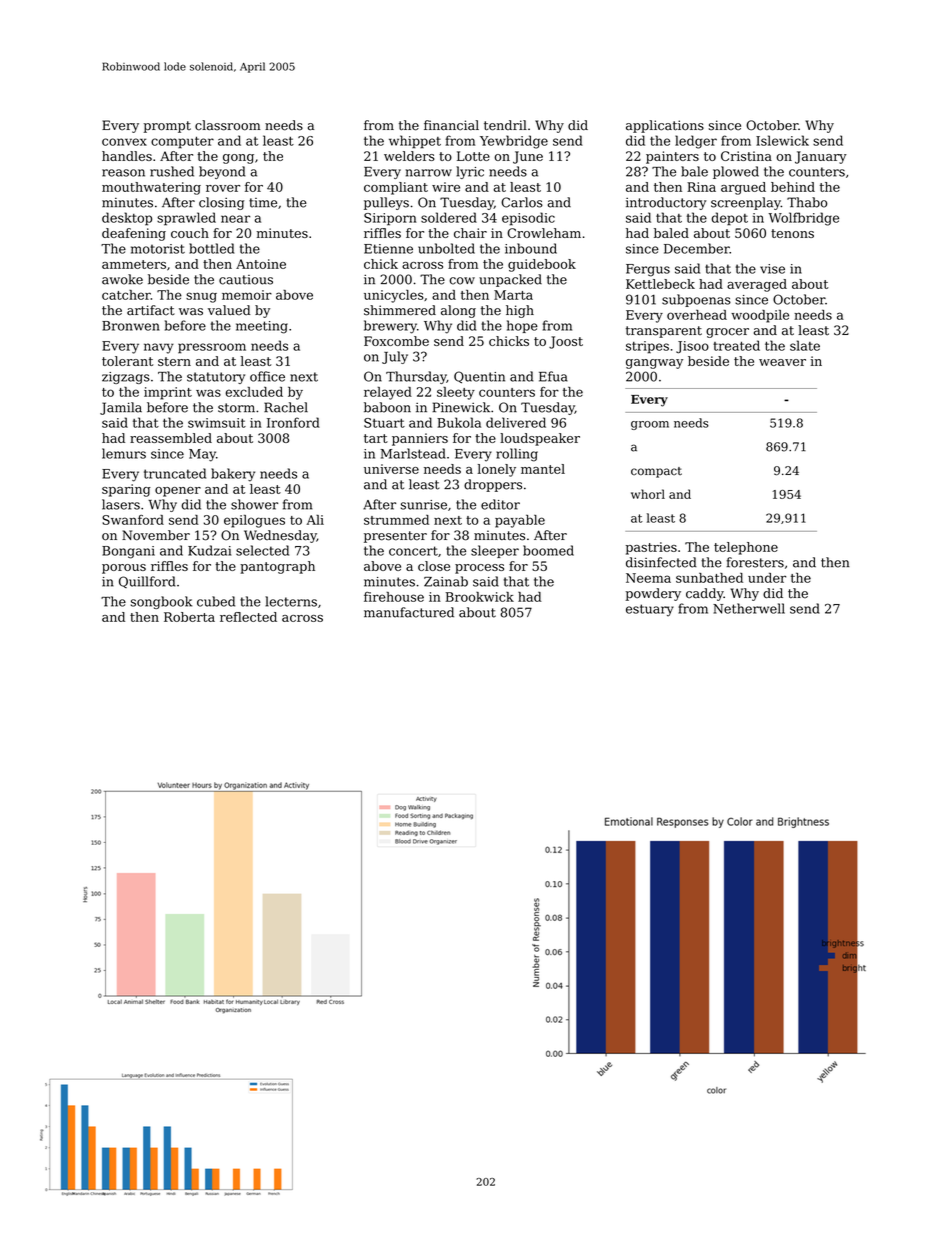  I want to click on sleeper, so click(495, 551).
